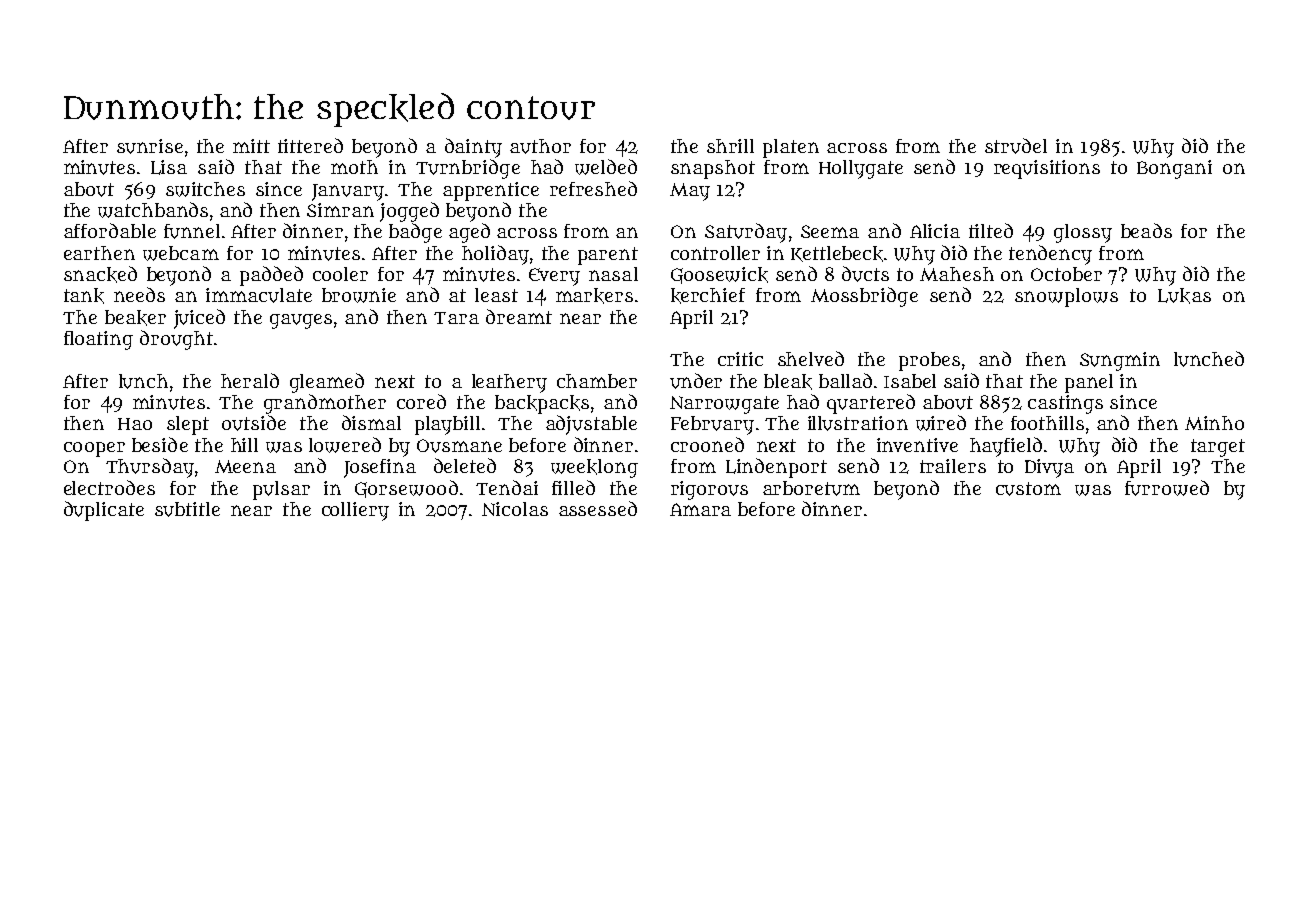 The width and height of the screenshot is (1308, 924). What do you see at coordinates (187, 509) in the screenshot?
I see `subtitle` at bounding box center [187, 509].
